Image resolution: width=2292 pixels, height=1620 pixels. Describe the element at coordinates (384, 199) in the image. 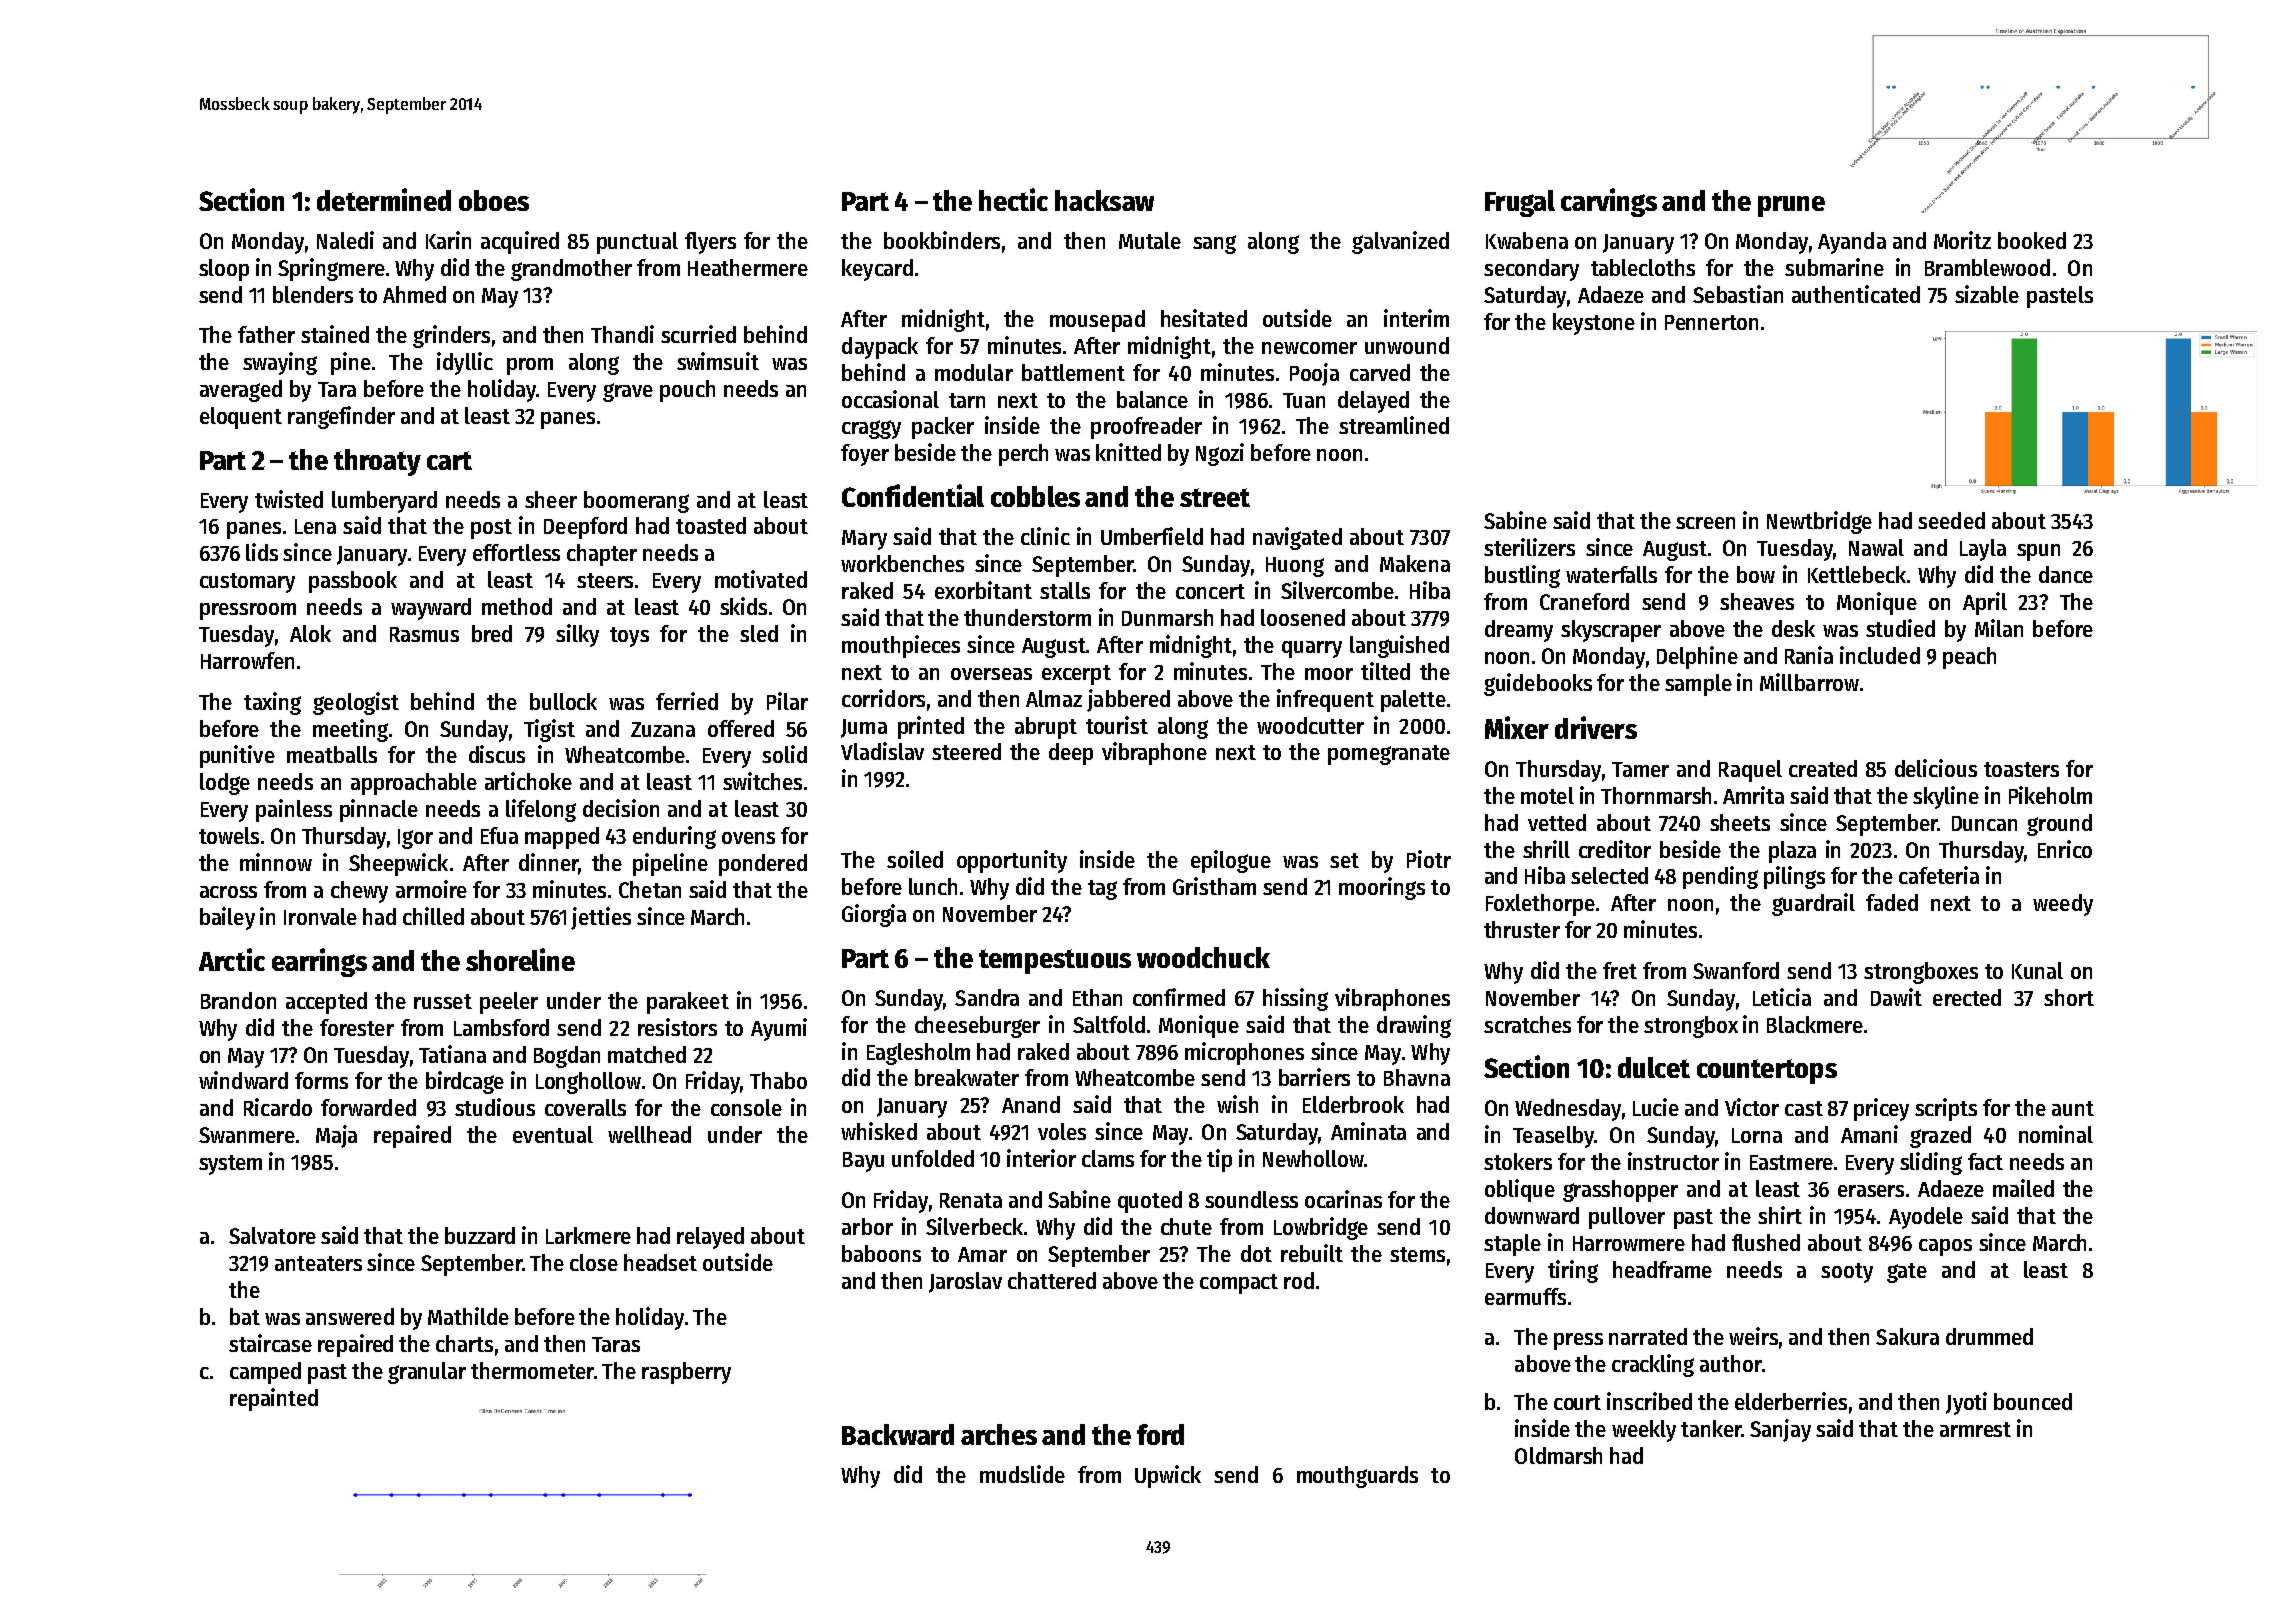

I see `determined` at that location.
